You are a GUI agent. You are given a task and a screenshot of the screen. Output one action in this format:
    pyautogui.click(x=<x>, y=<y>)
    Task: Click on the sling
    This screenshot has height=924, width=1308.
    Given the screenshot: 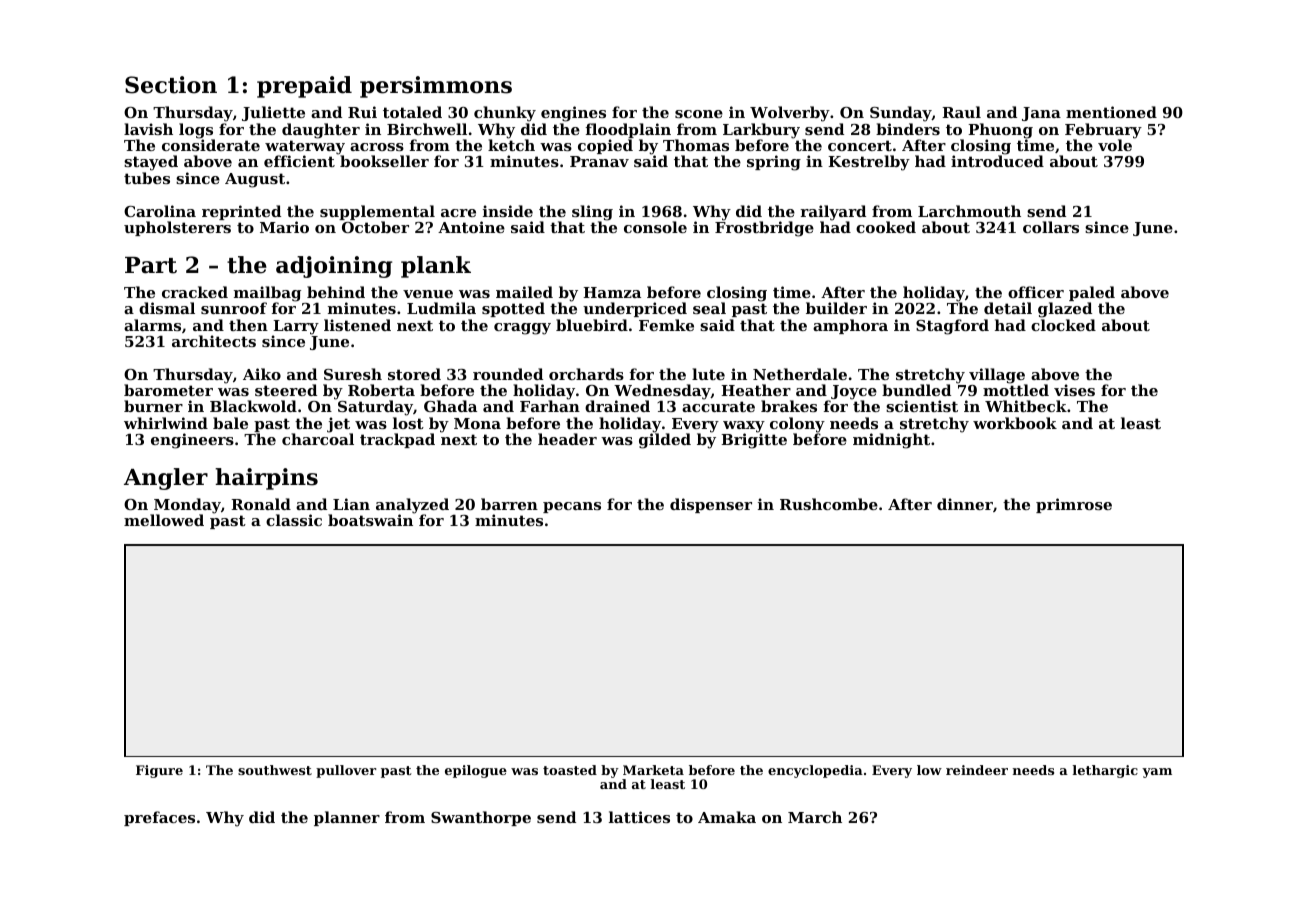 What is the action you would take?
    pyautogui.click(x=592, y=213)
